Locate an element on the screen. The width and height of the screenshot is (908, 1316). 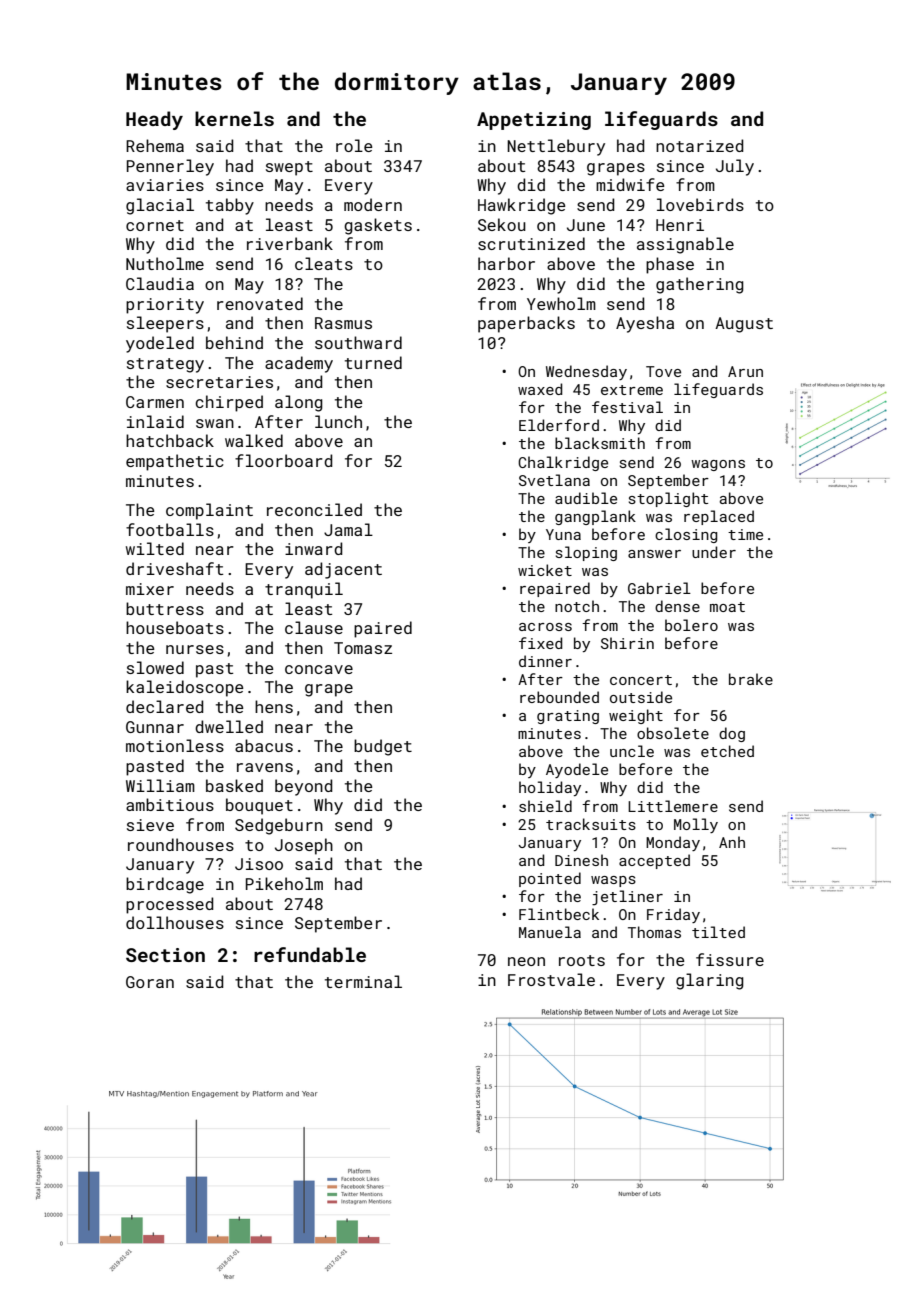
waxed is located at coordinates (540, 389).
